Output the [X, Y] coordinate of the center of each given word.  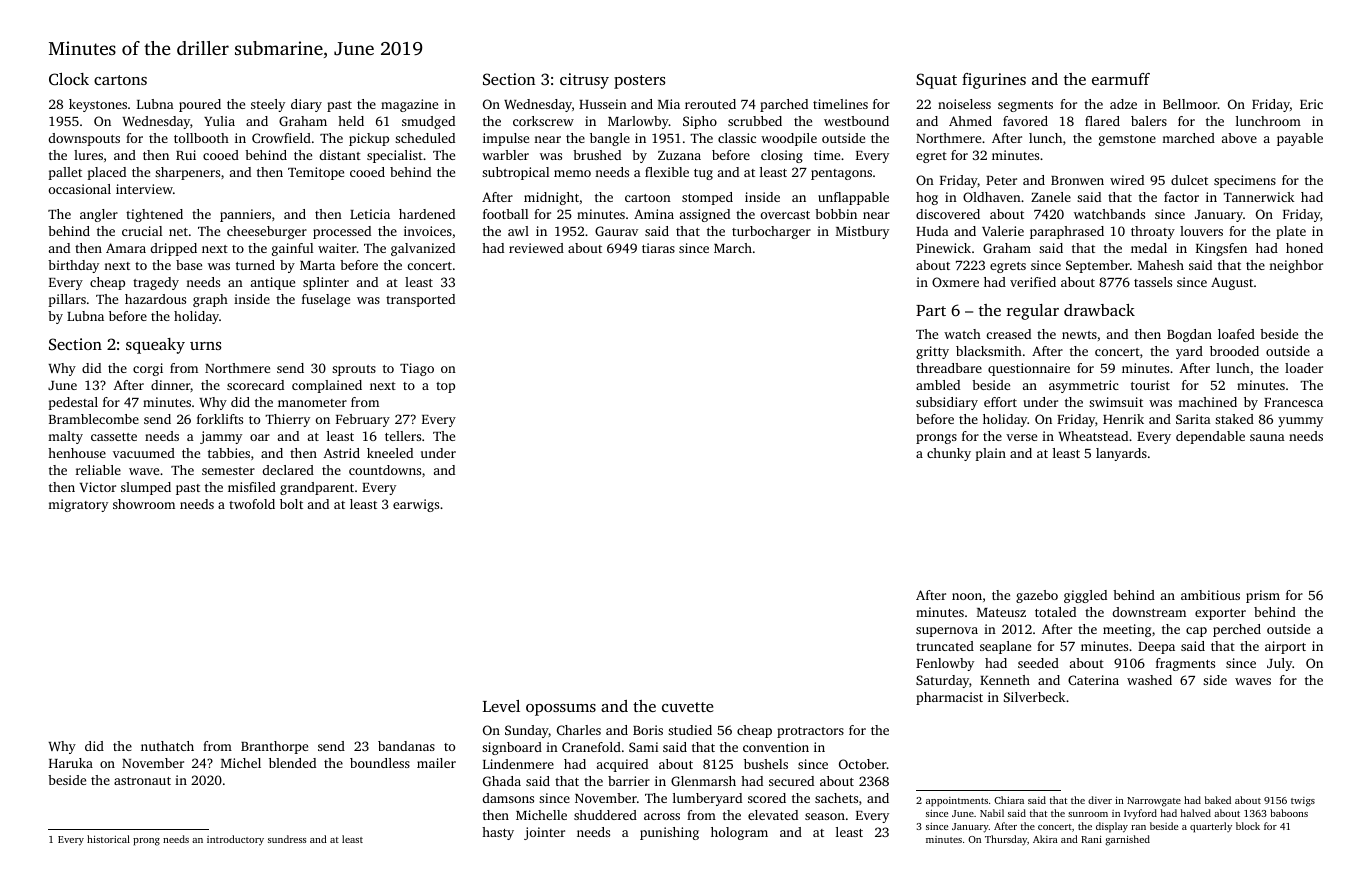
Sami [643, 747]
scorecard [255, 385]
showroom [144, 504]
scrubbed [755, 121]
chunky [949, 454]
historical [108, 839]
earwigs [416, 505]
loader [1304, 368]
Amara [126, 248]
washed [1149, 680]
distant [340, 155]
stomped [707, 198]
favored [1025, 121]
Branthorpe [274, 747]
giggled [1085, 596]
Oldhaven [992, 197]
